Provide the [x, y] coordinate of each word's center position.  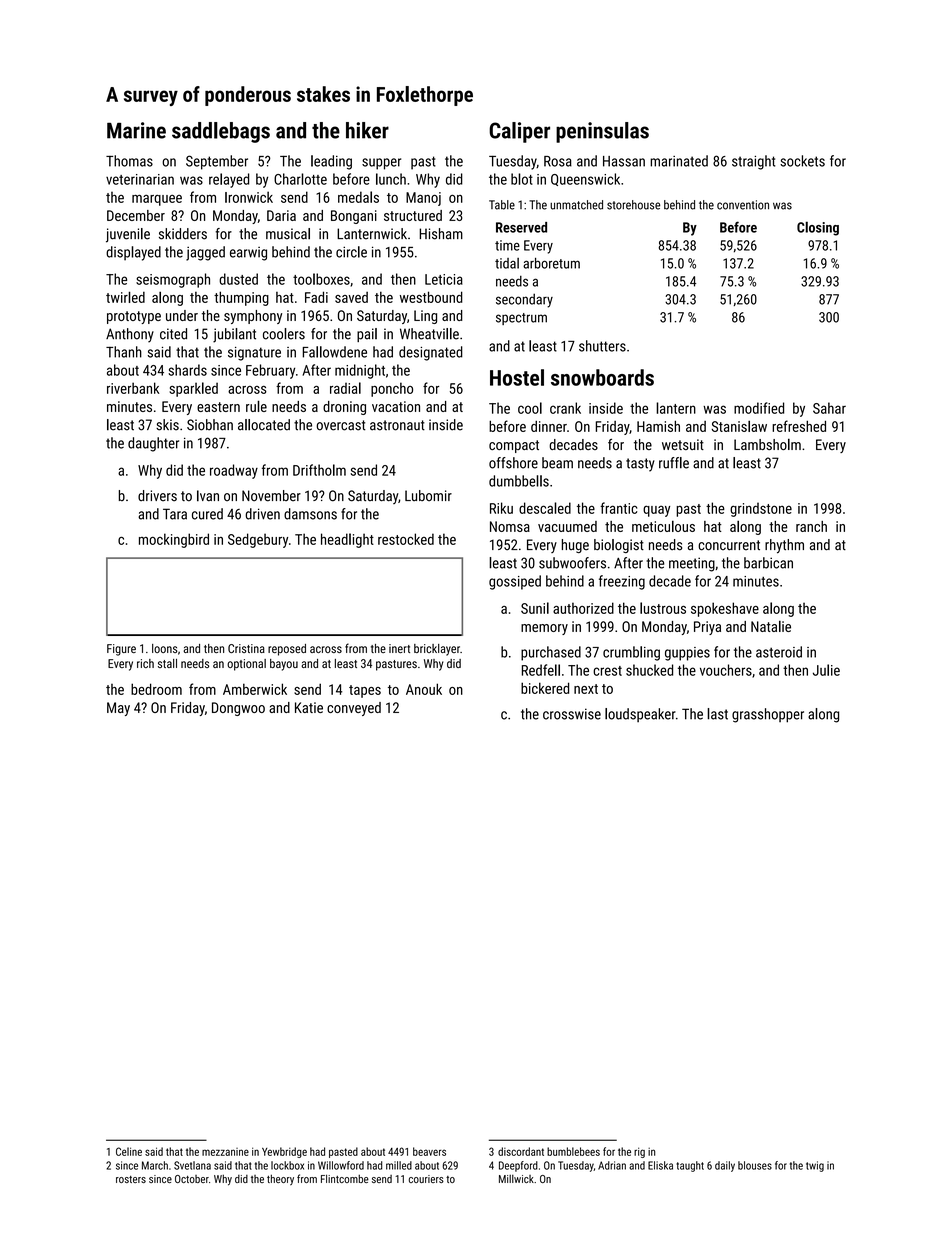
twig [815, 1166]
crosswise [572, 714]
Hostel [517, 377]
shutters [602, 346]
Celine [129, 1151]
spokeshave [725, 609]
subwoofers [572, 563]
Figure [121, 650]
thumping [241, 298]
